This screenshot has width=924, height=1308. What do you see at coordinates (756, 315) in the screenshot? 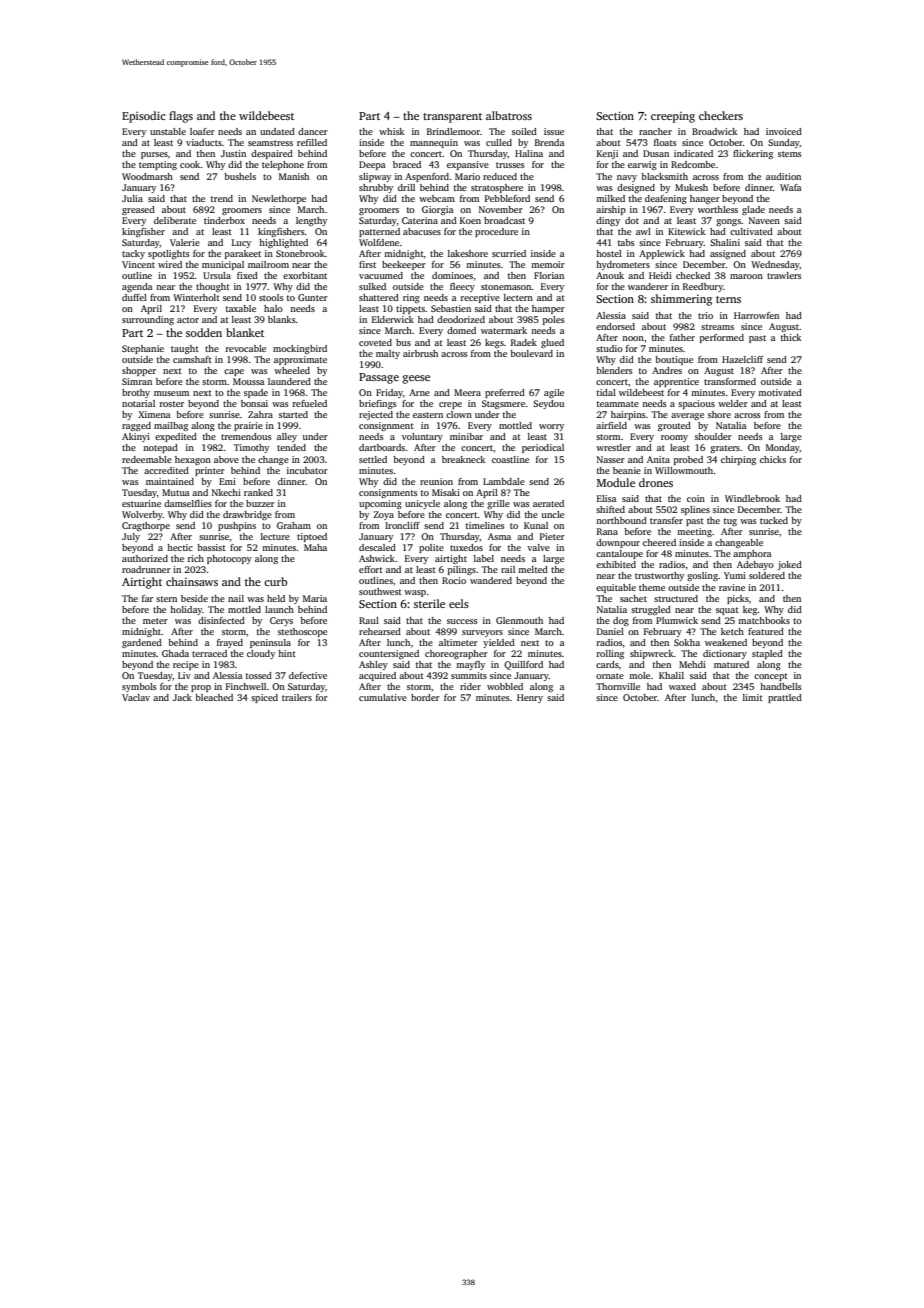
I see `Harrowfen` at bounding box center [756, 315].
